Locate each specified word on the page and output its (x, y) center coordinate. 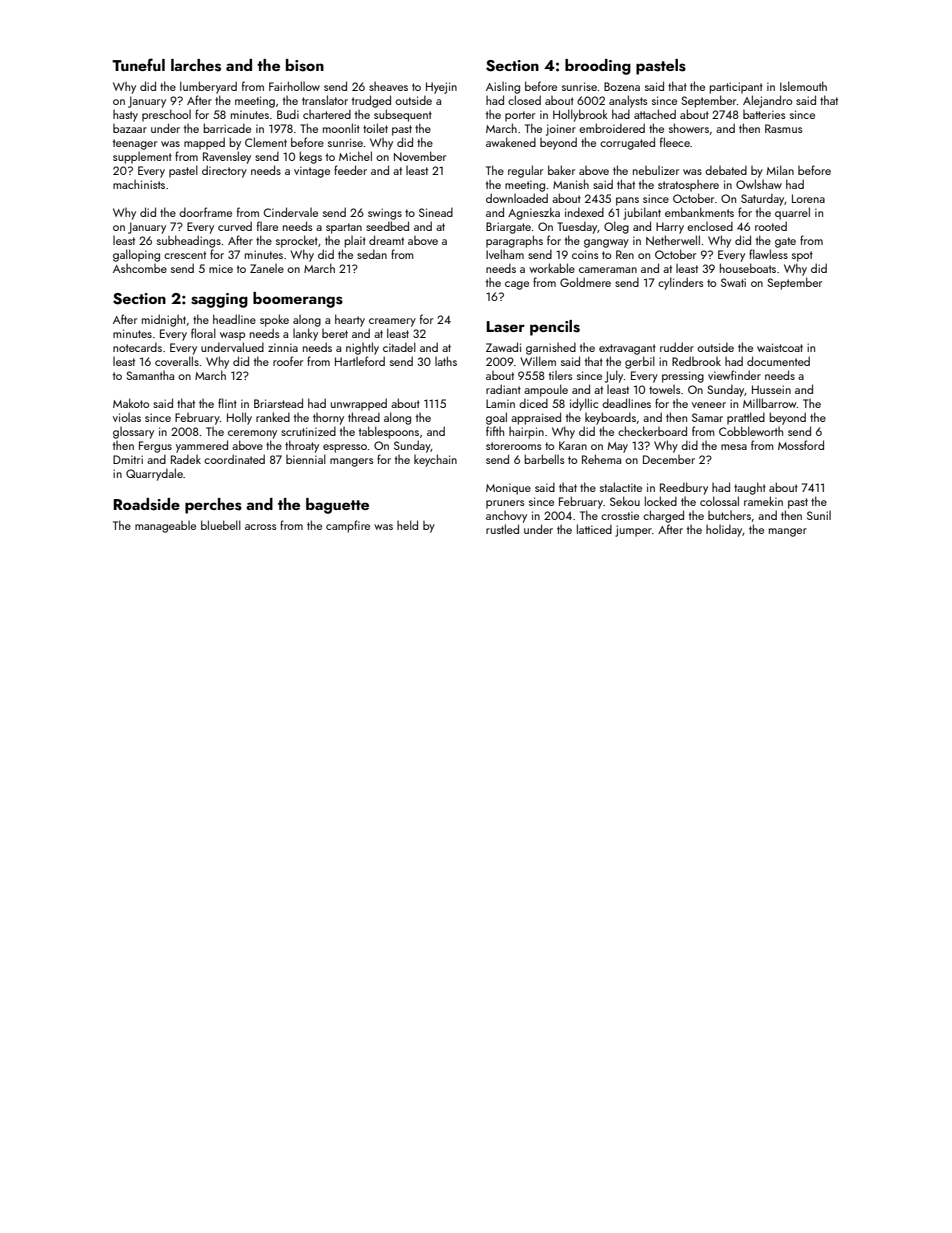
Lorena (808, 198)
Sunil (819, 515)
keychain (435, 460)
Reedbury (684, 488)
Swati (733, 282)
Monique (508, 489)
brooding (598, 67)
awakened (511, 142)
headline (234, 319)
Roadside (146, 504)
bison (305, 65)
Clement (266, 142)
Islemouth (803, 86)
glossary (133, 433)
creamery (392, 322)
